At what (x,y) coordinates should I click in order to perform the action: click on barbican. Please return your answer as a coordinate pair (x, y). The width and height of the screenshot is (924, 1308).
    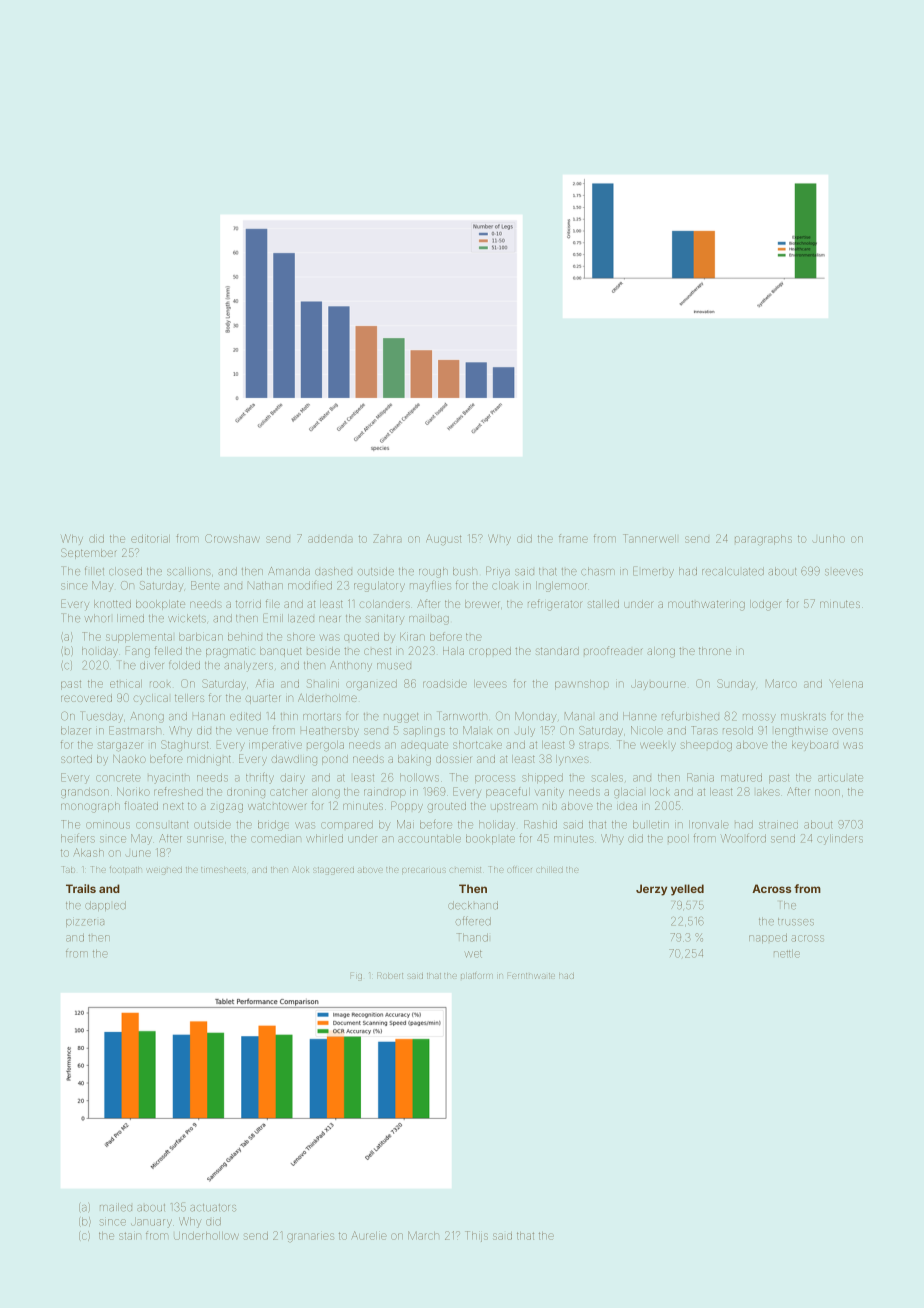
    Looking at the image, I should click on (201, 637).
